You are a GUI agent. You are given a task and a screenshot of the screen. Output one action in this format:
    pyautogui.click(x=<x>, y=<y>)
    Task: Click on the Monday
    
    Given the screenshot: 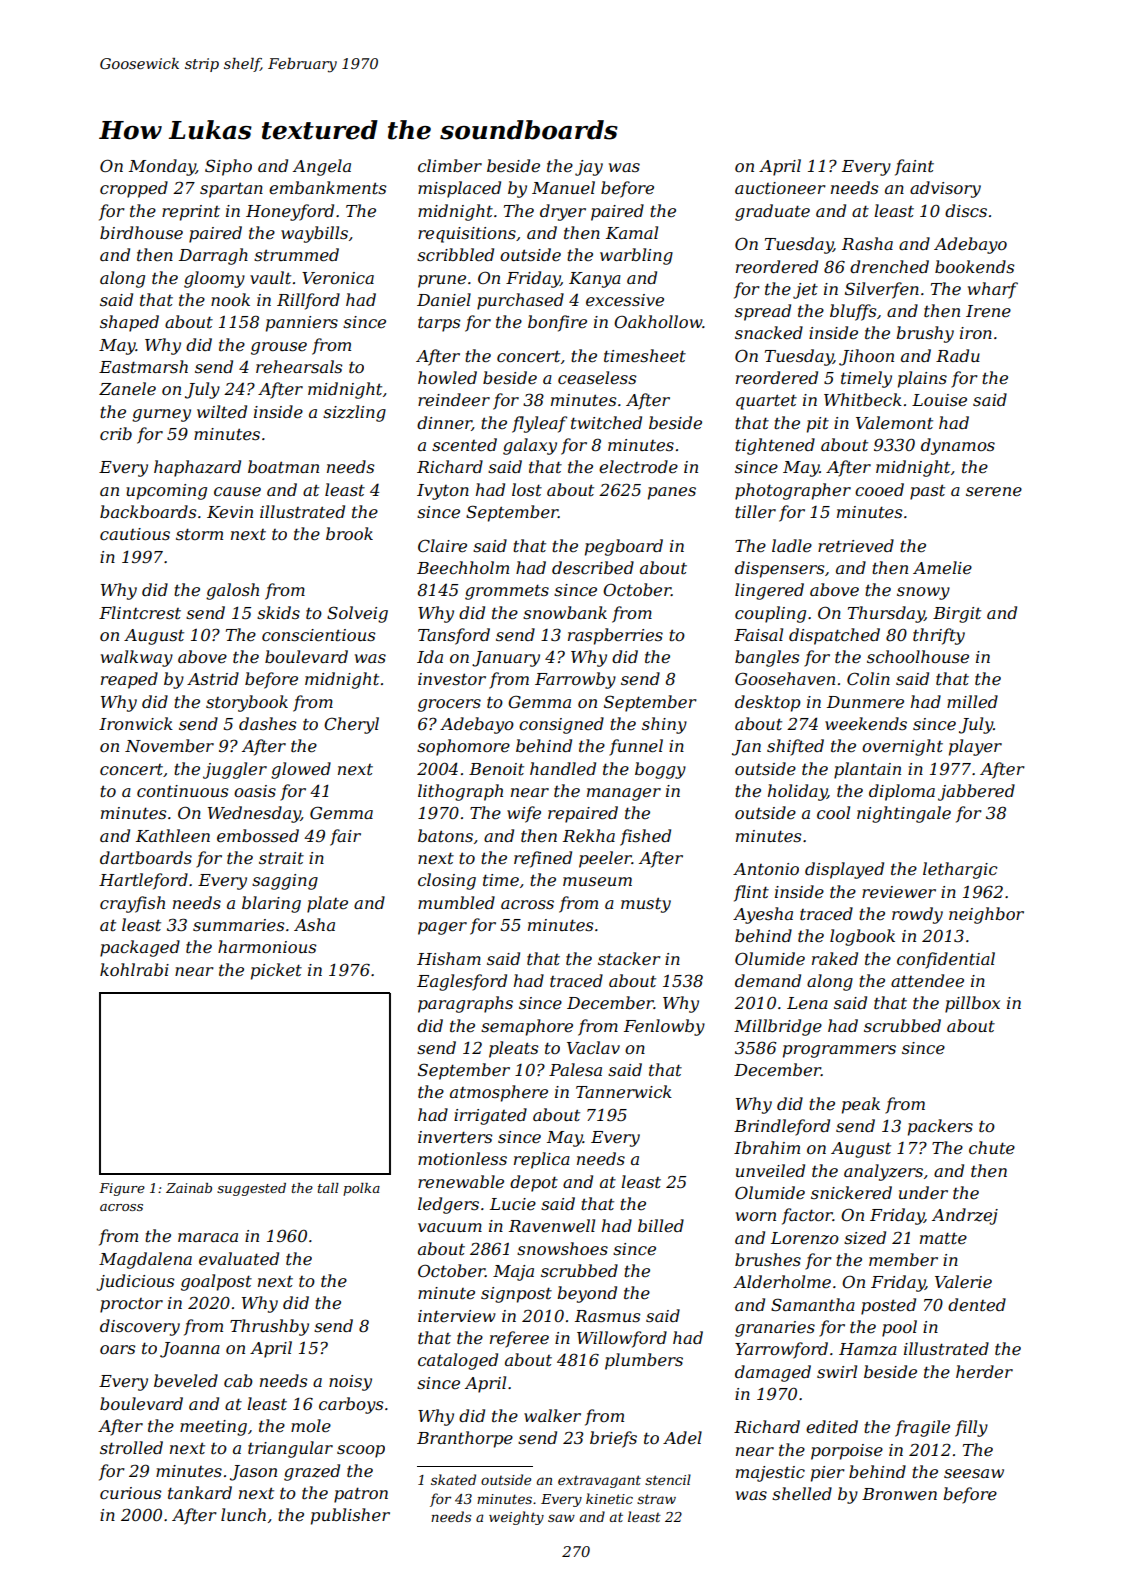 What is the action you would take?
    pyautogui.click(x=162, y=167)
